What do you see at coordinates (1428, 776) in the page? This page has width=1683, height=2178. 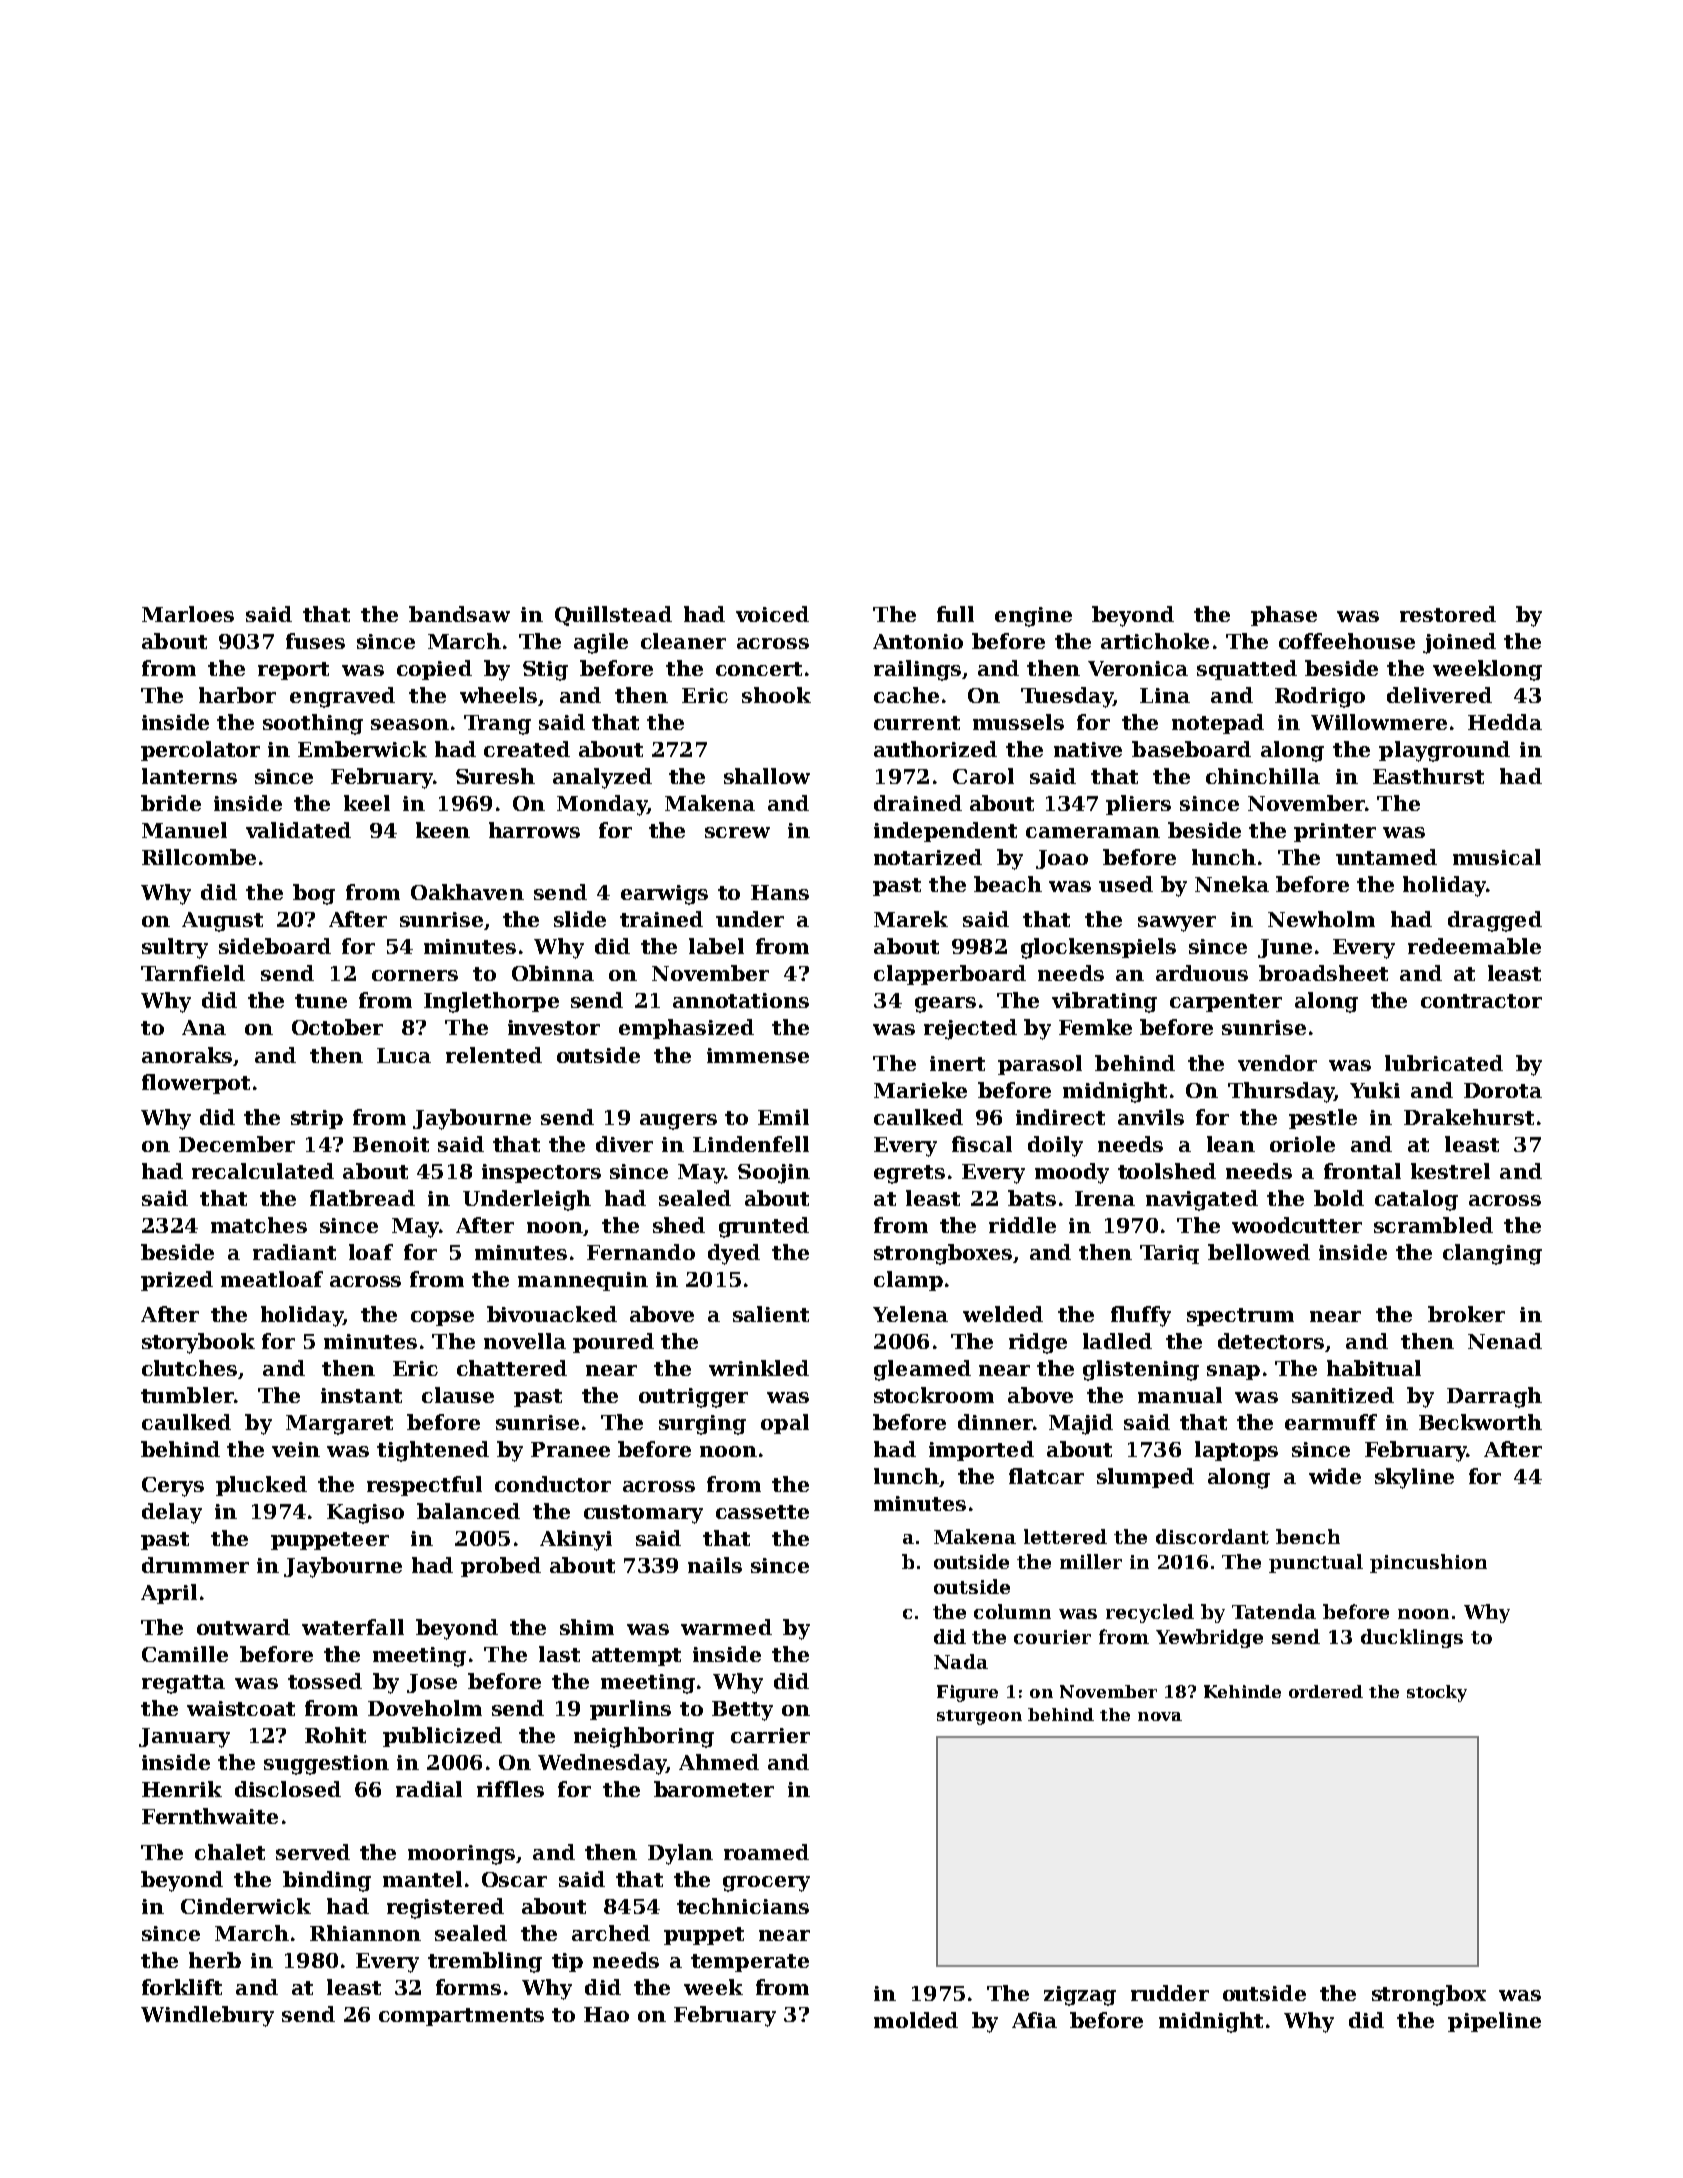 I see `Easthurst` at bounding box center [1428, 776].
